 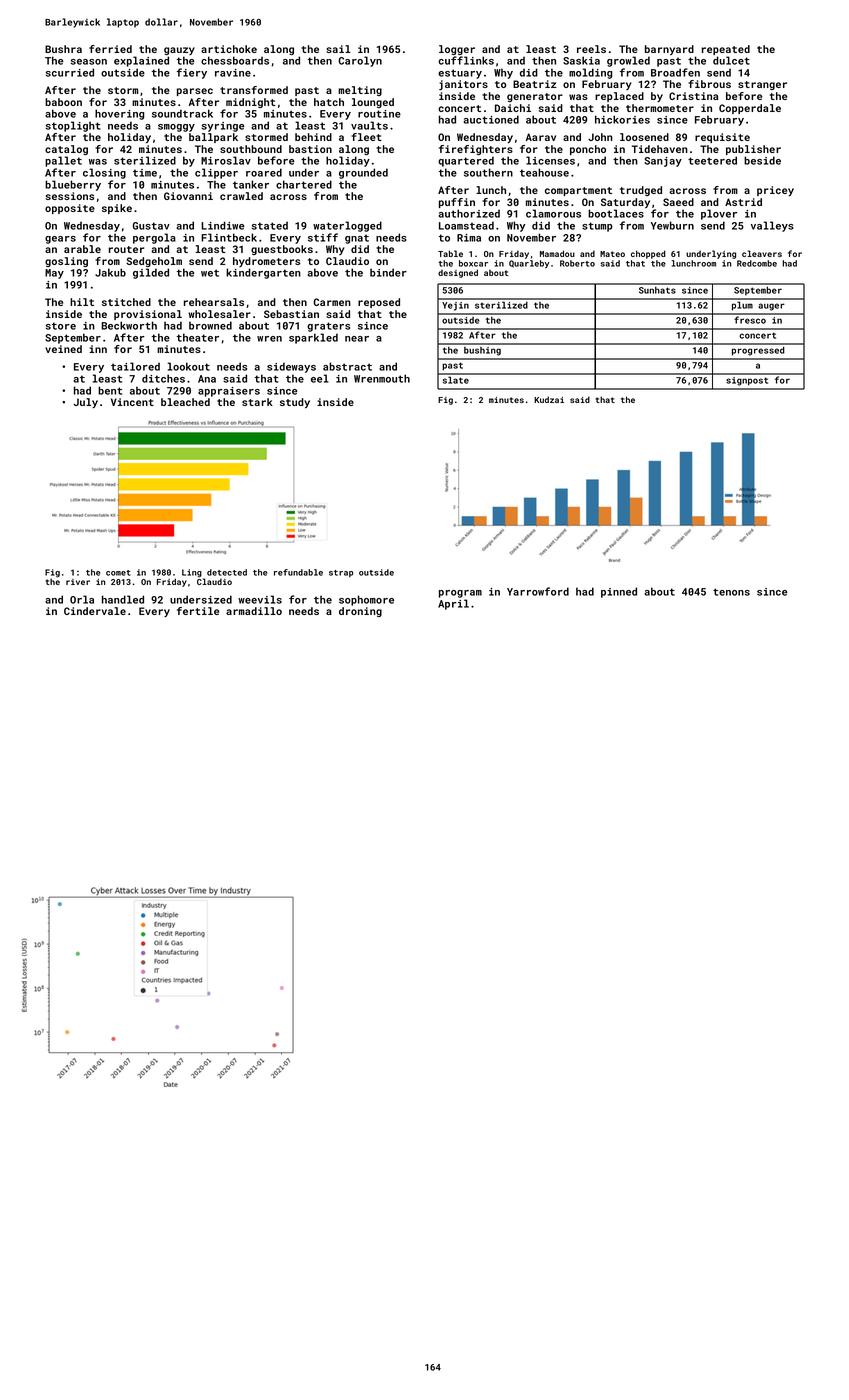 I want to click on Tidehaven, so click(x=660, y=149).
